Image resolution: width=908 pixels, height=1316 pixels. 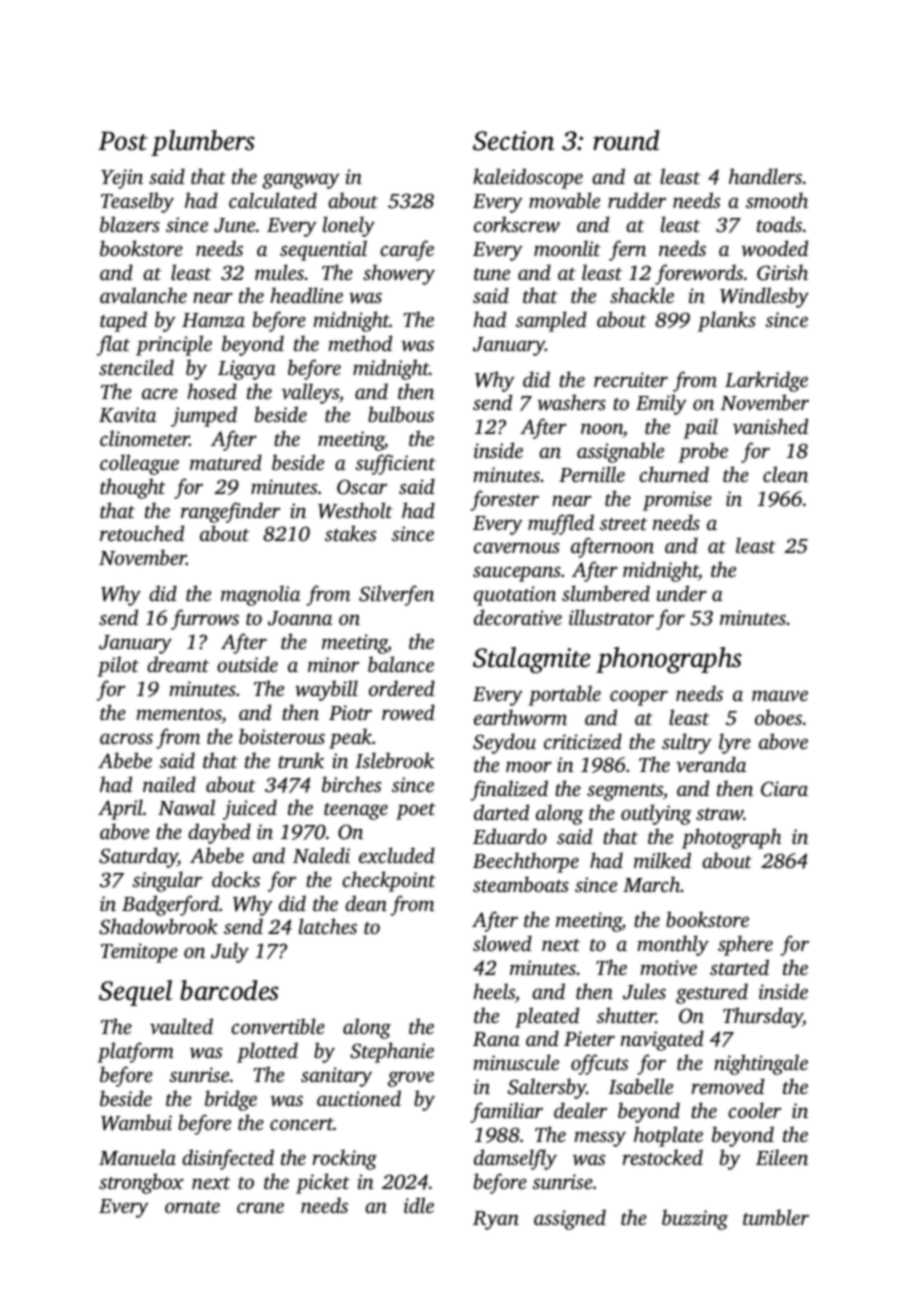 I want to click on portable, so click(x=564, y=695).
